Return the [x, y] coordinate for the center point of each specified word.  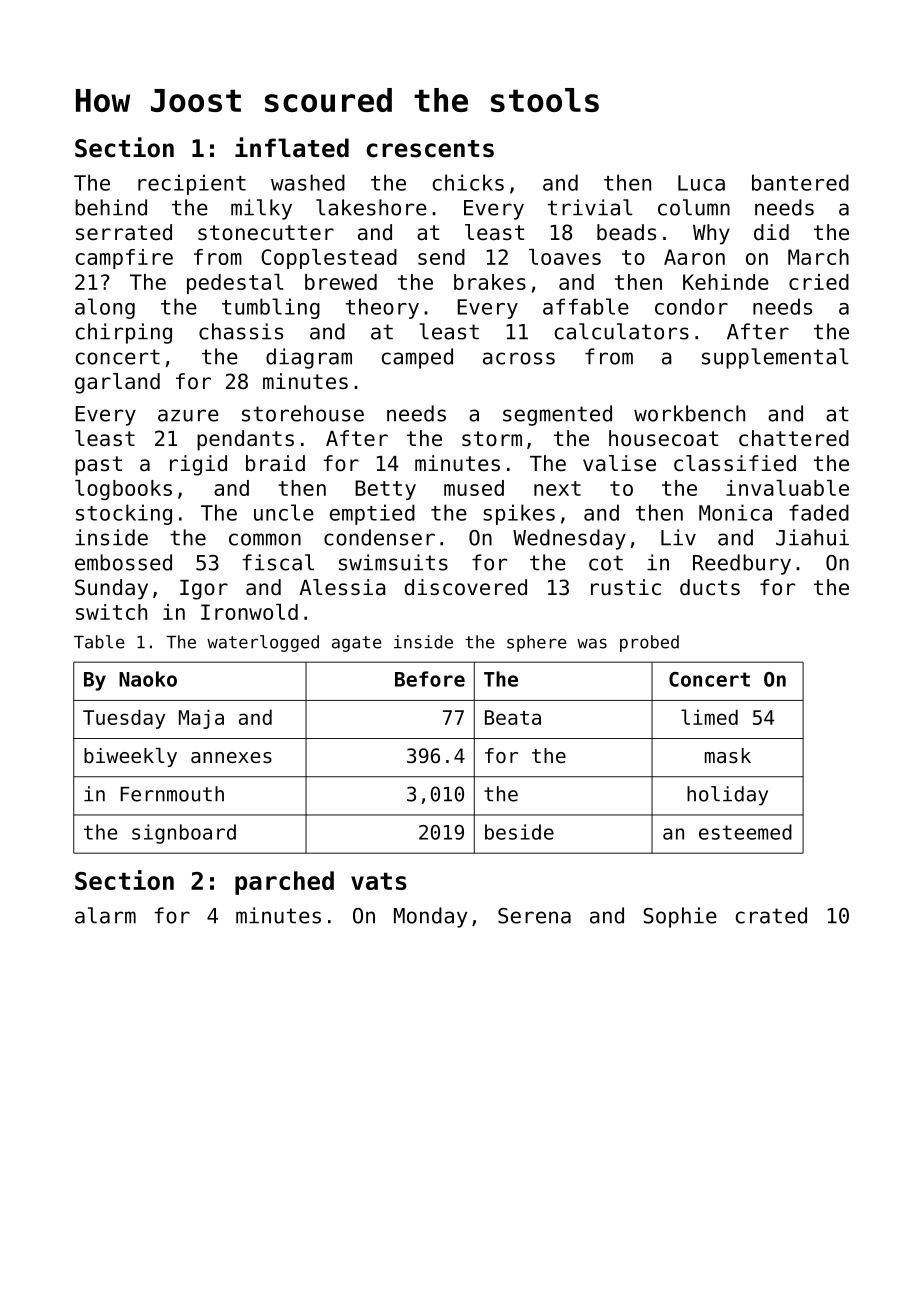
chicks [468, 182]
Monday [430, 917]
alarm [105, 915]
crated [771, 915]
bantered [800, 182]
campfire [124, 259]
